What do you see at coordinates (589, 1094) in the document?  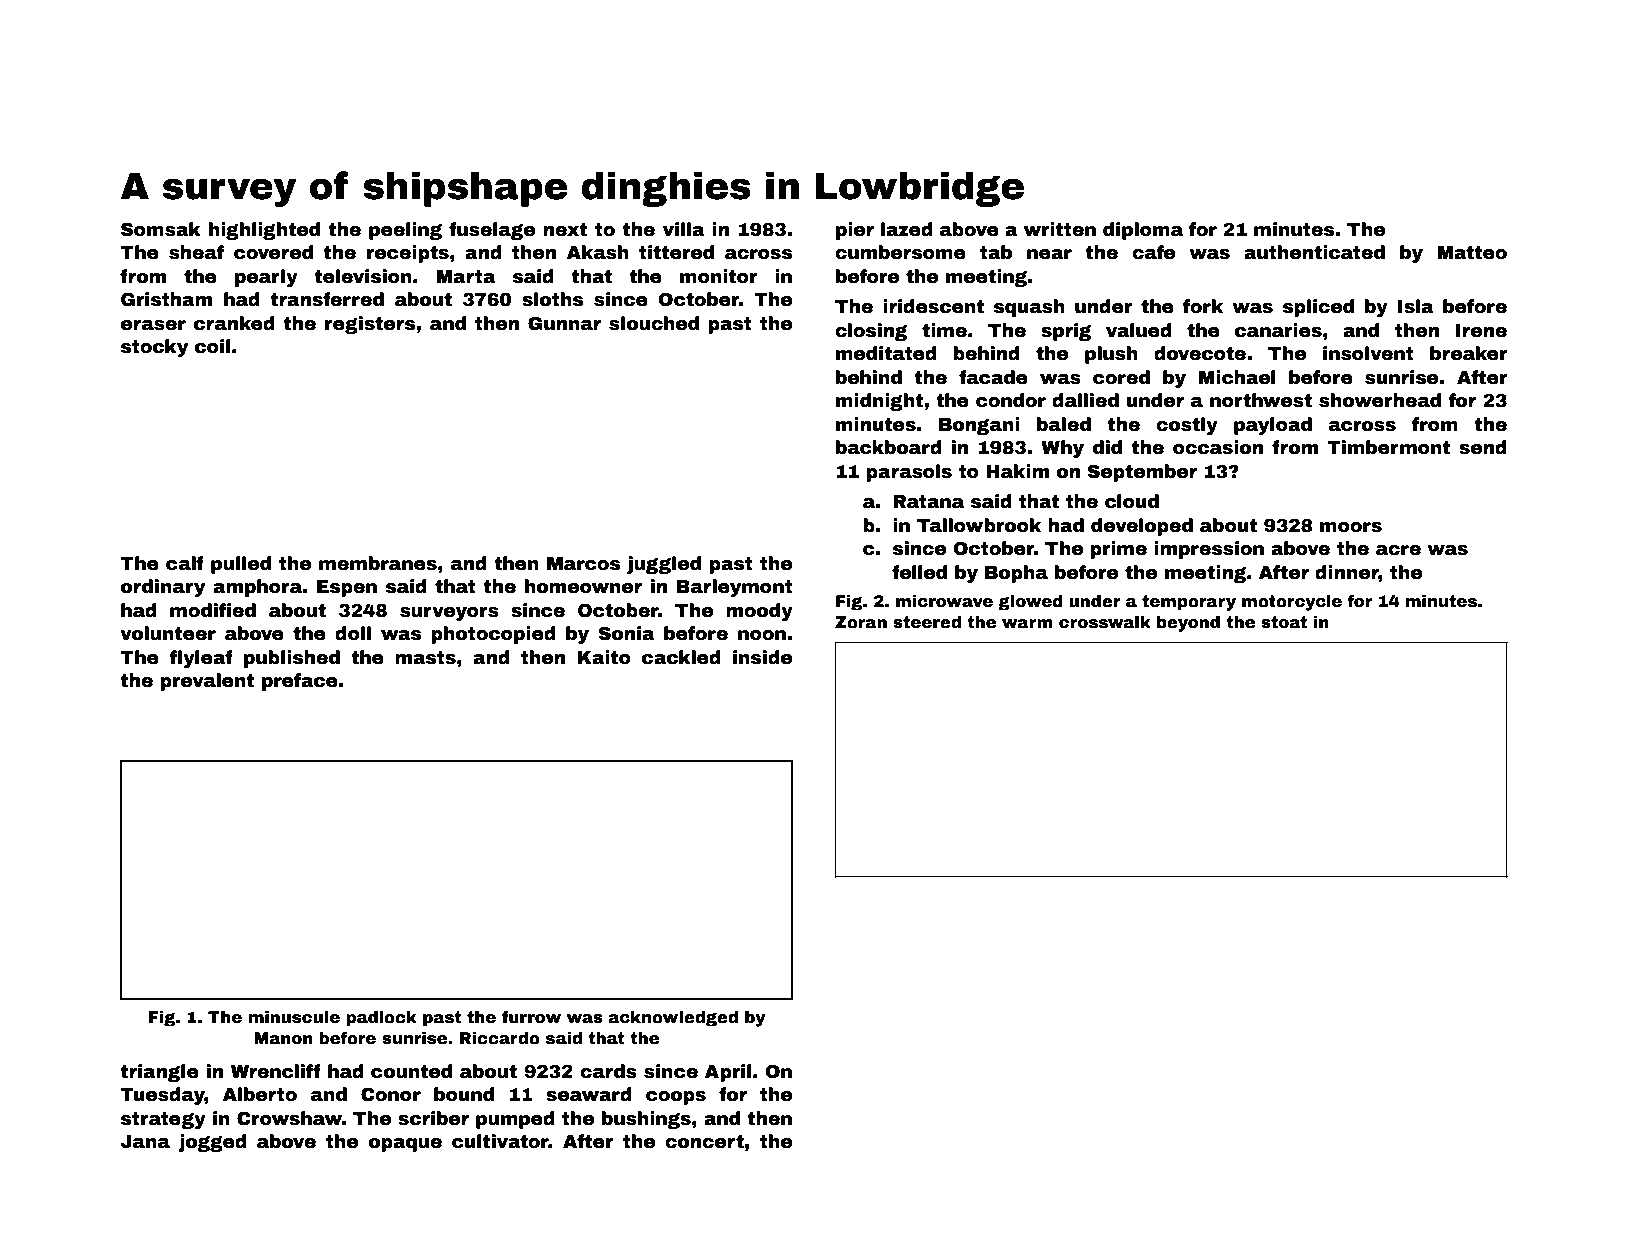 I see `seaward` at bounding box center [589, 1094].
